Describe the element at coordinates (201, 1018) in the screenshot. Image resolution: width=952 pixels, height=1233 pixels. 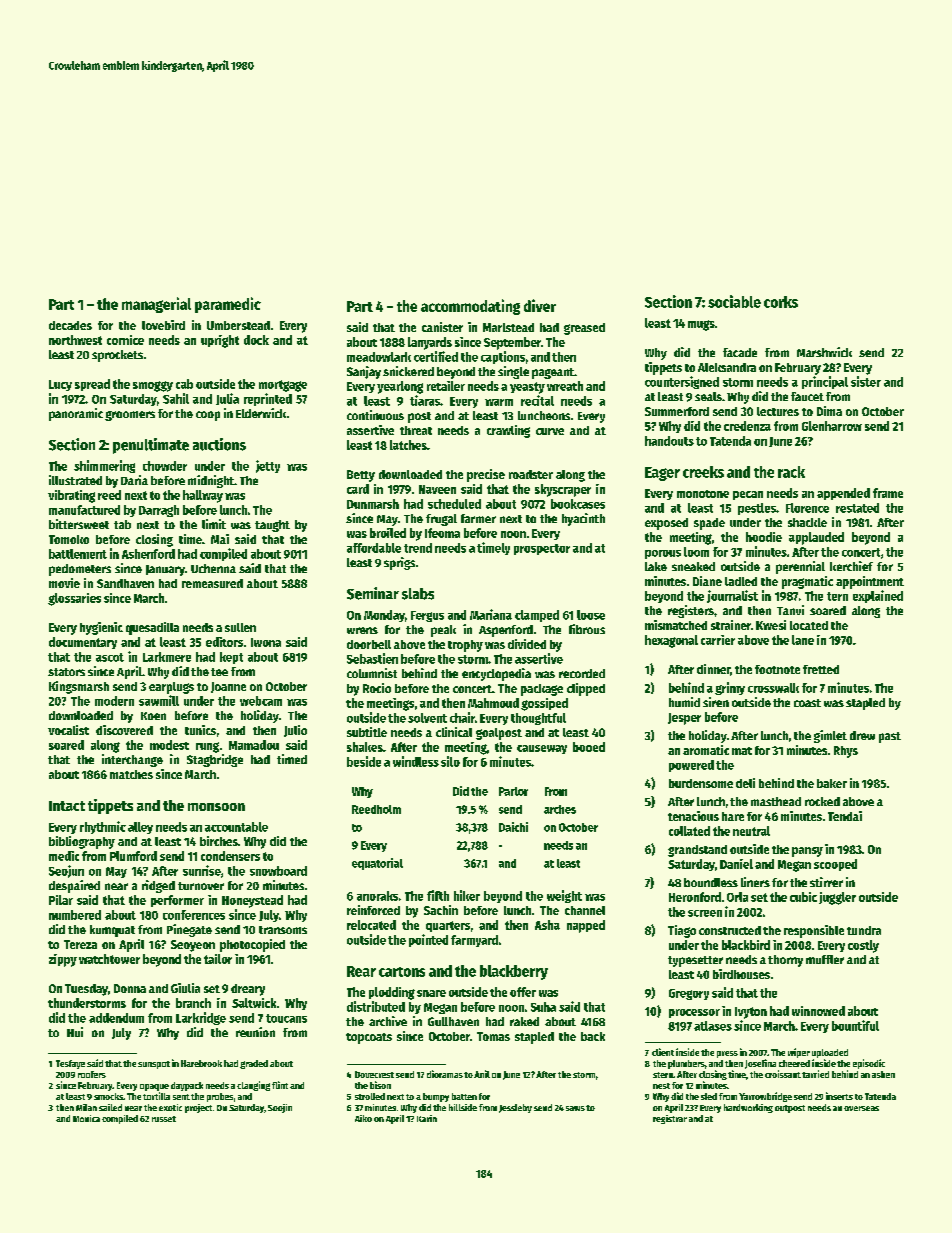
I see `Larkridge` at that location.
